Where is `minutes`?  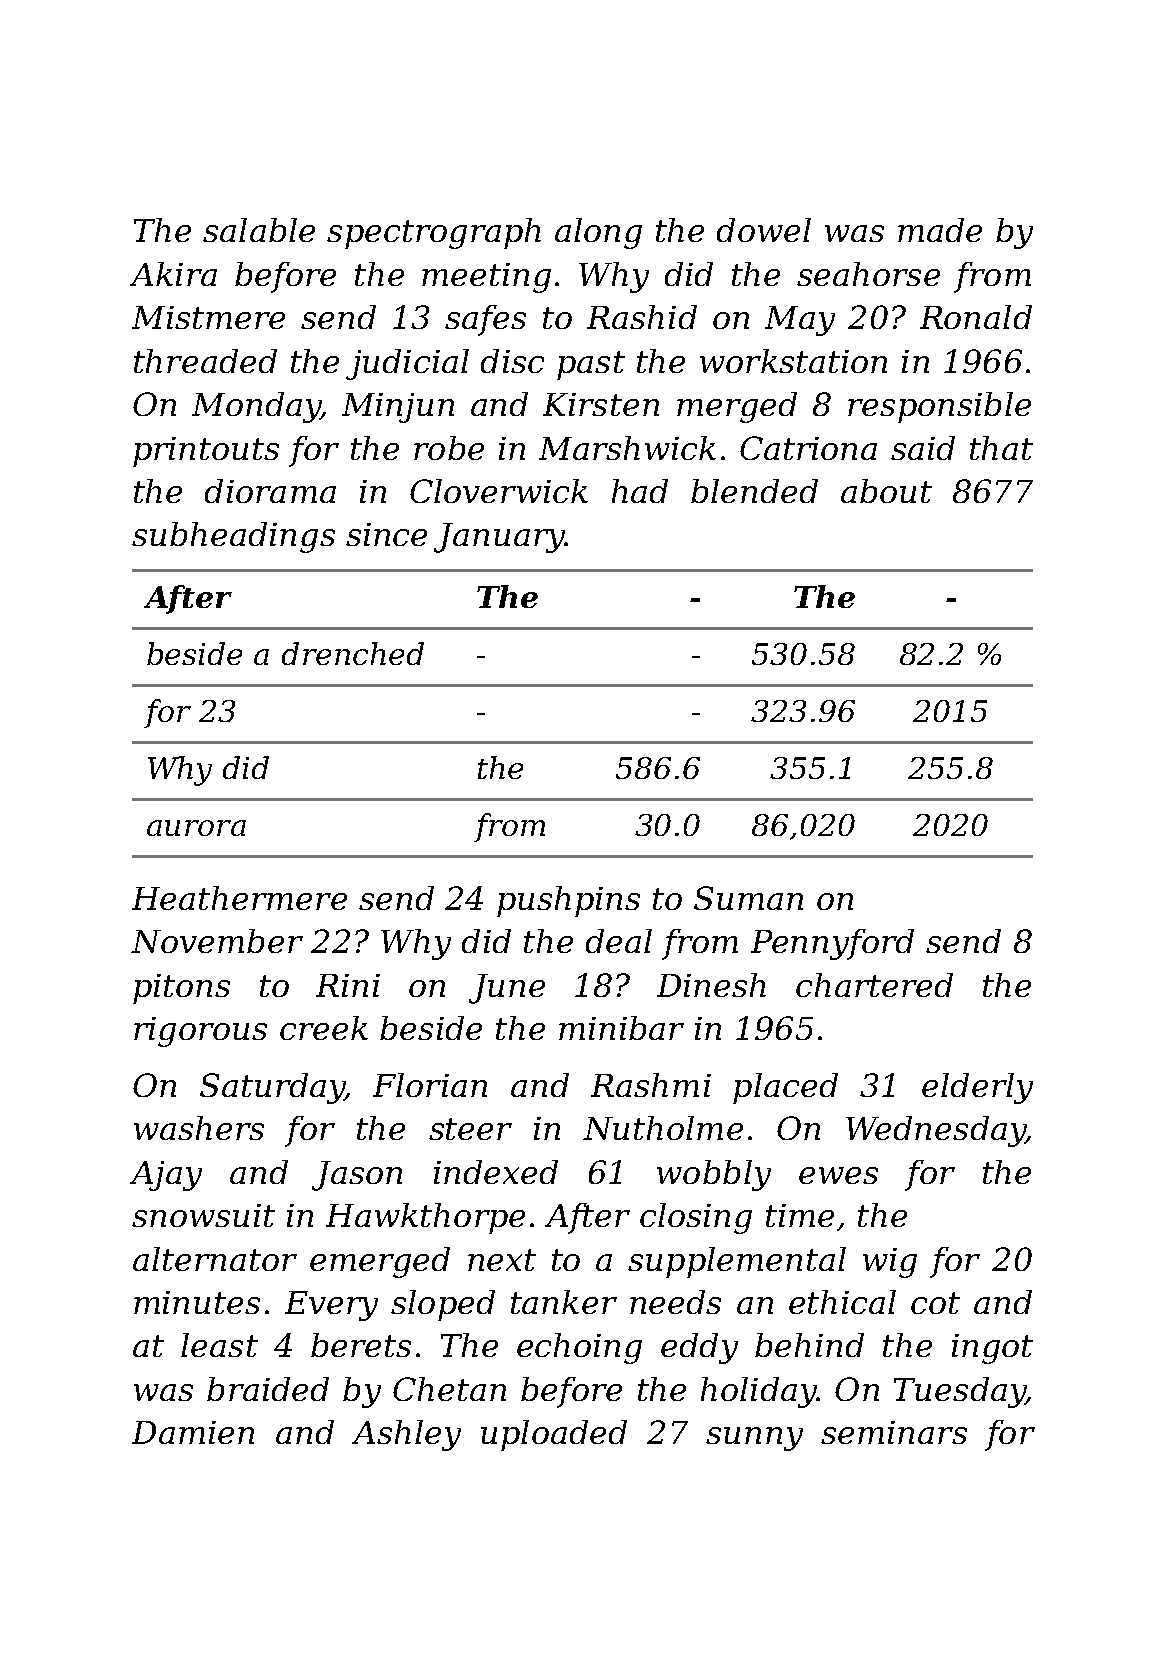
minutes is located at coordinates (197, 1302).
